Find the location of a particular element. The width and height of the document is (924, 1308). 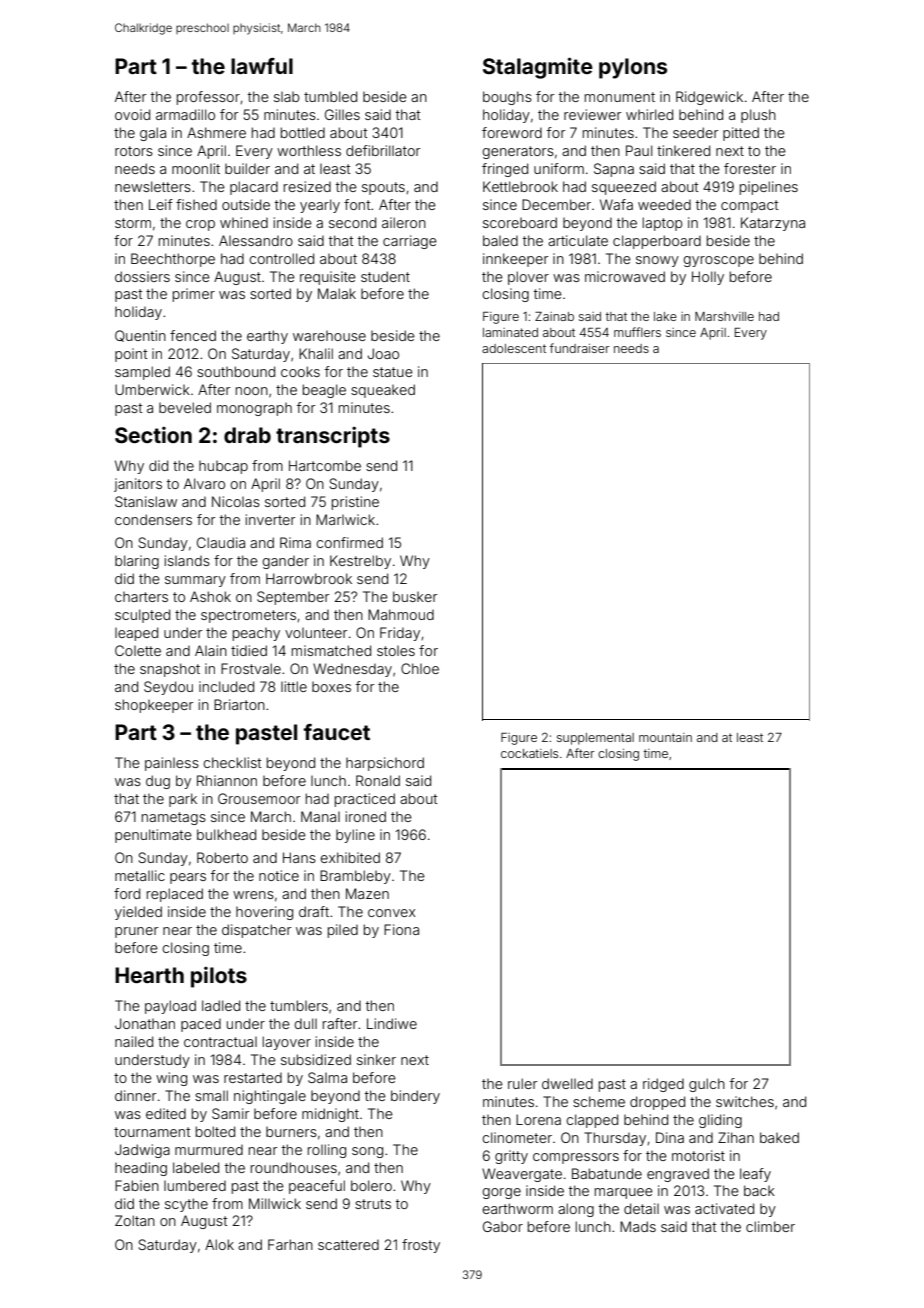

lawful is located at coordinates (262, 66).
